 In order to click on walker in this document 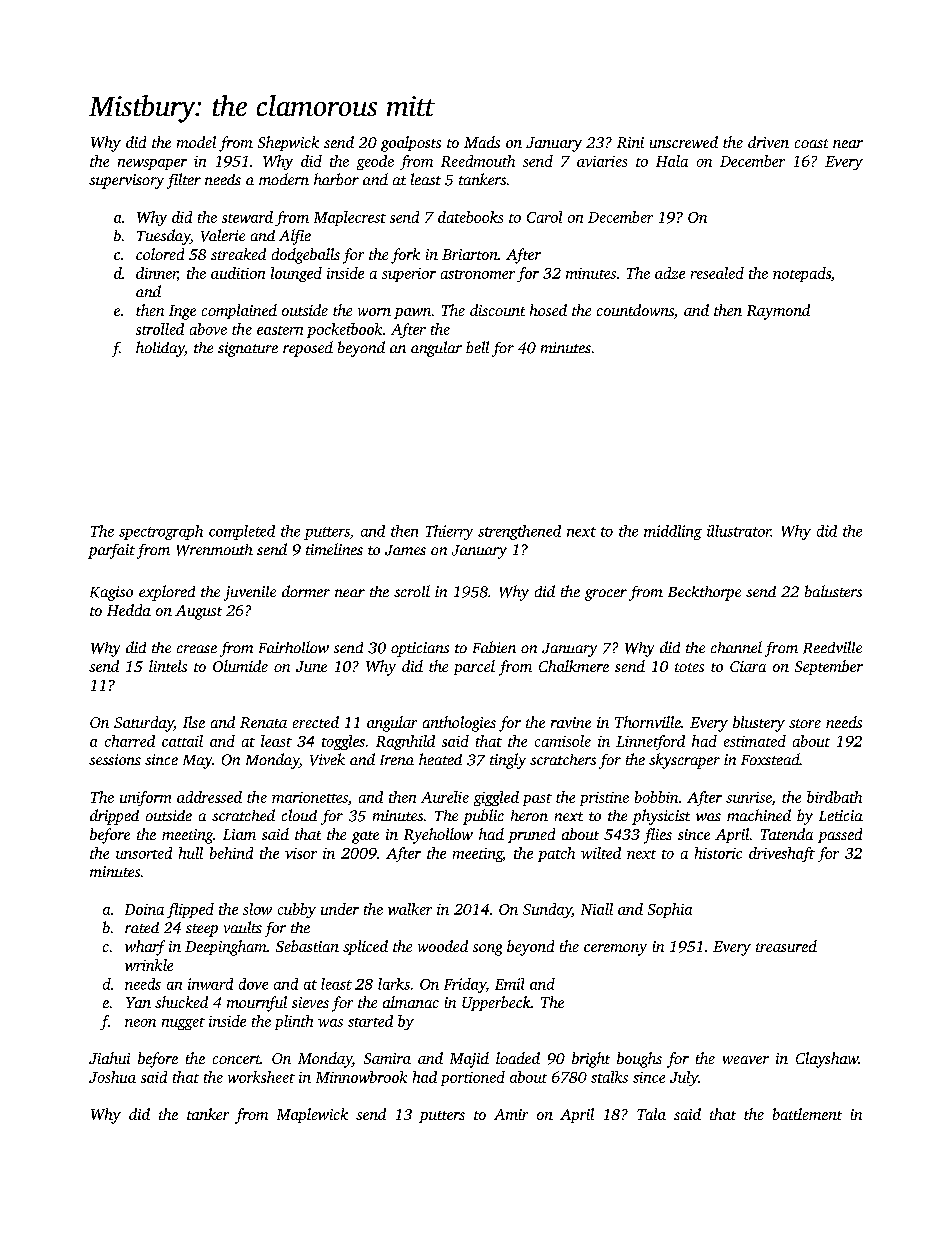, I will do `click(410, 909)`.
